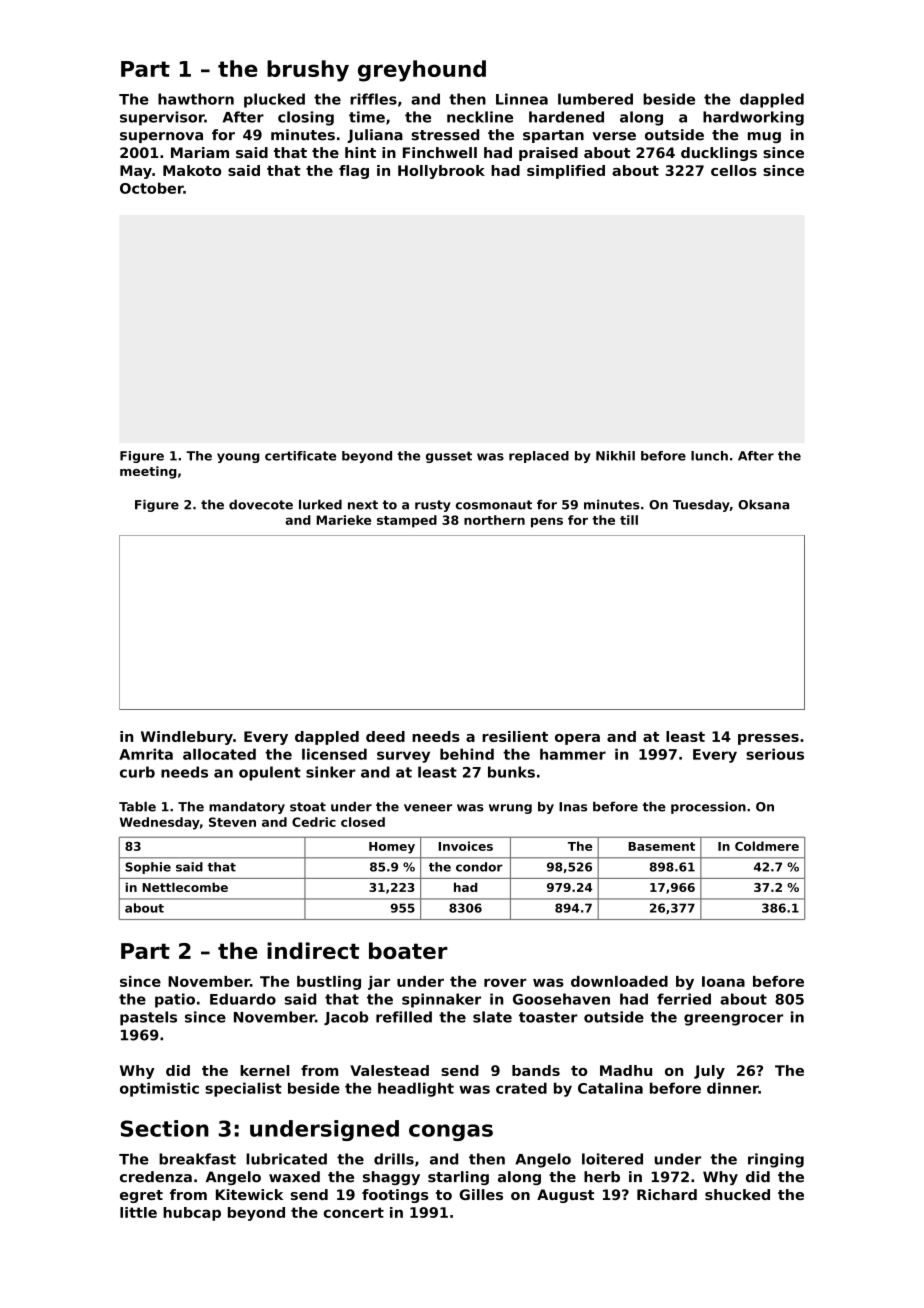  I want to click on Ioana, so click(723, 981).
